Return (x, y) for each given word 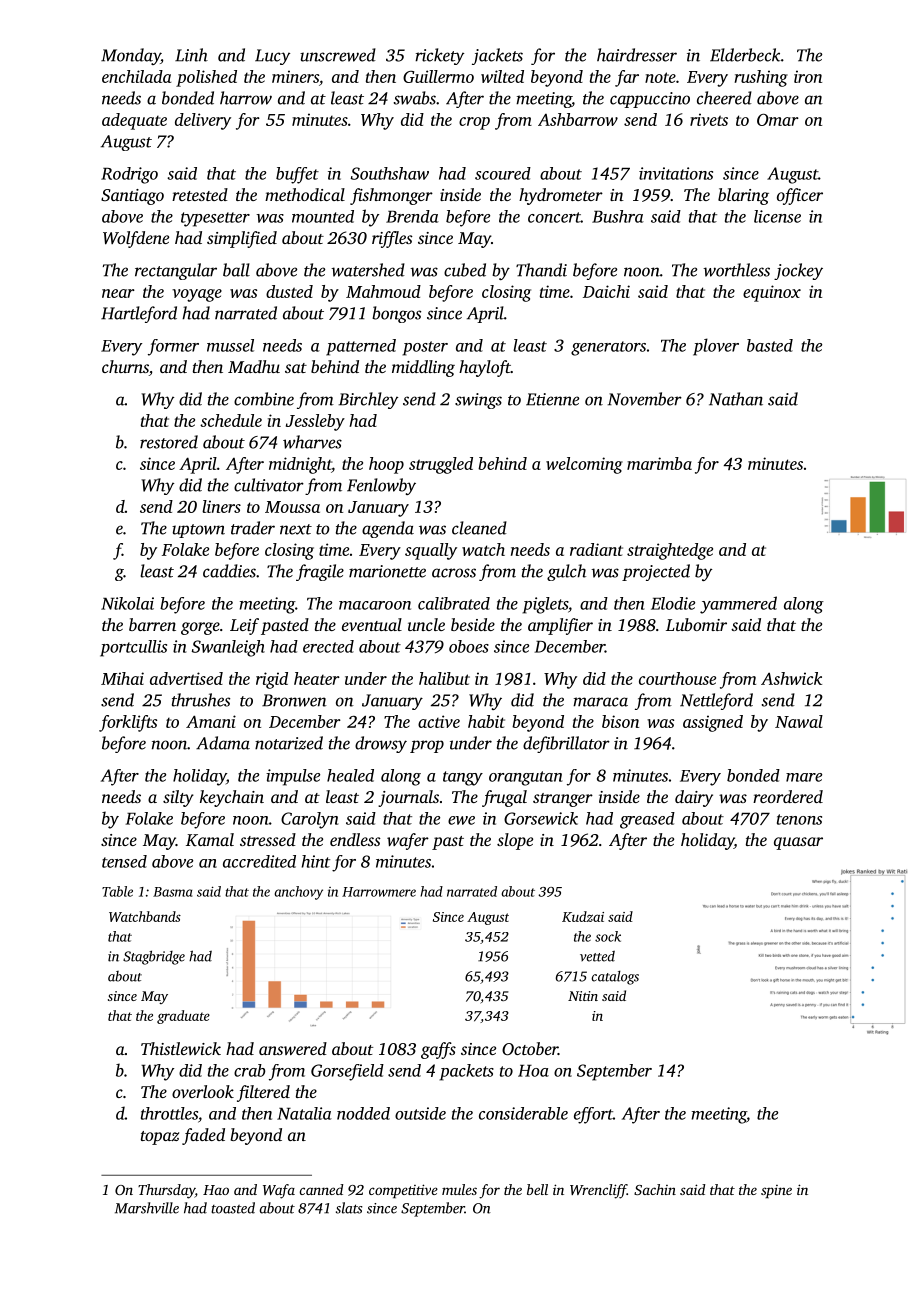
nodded (363, 1113)
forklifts (128, 723)
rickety (439, 56)
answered (293, 1048)
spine (776, 1191)
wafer (408, 841)
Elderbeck (745, 55)
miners (295, 76)
